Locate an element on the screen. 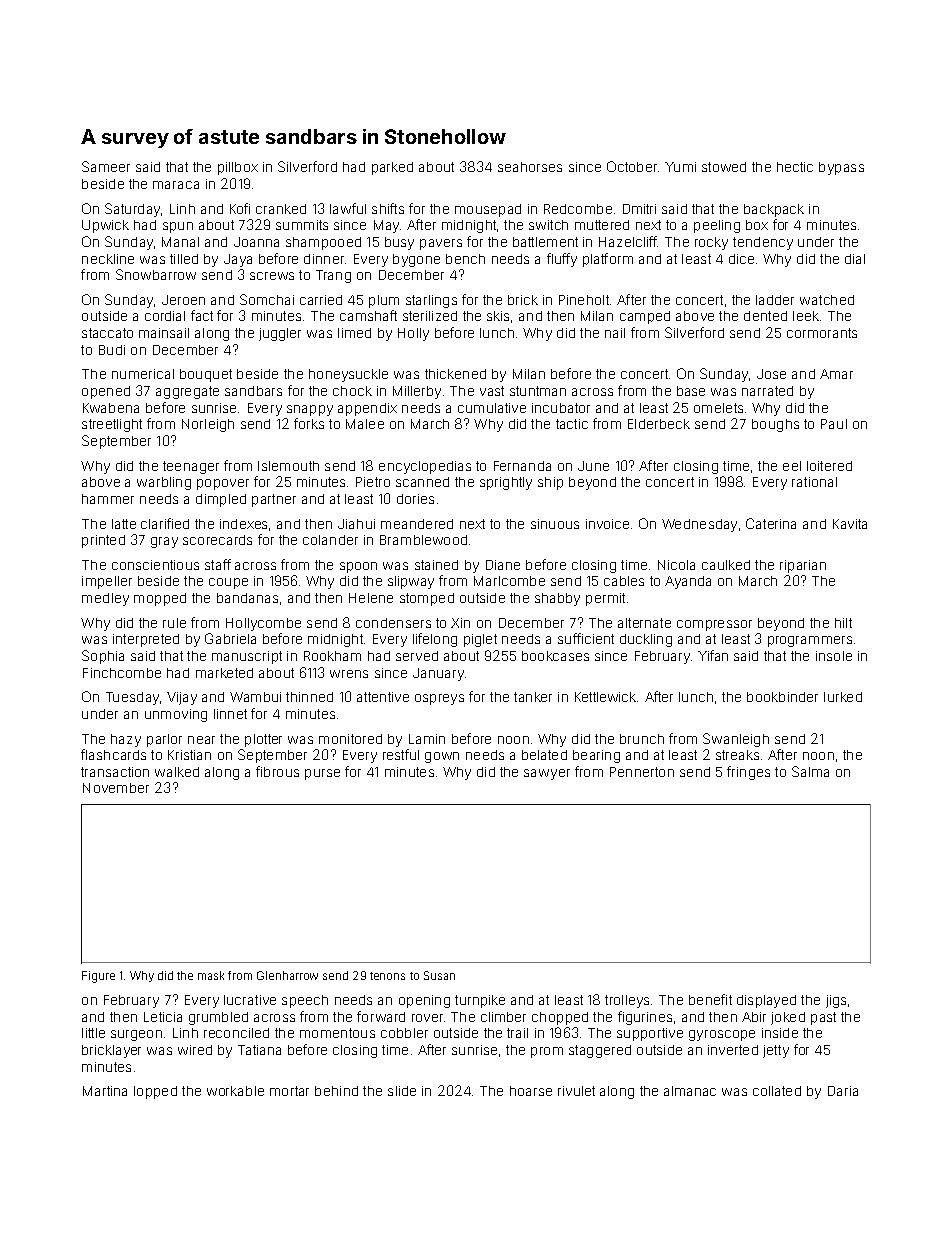  pillbox is located at coordinates (238, 168).
